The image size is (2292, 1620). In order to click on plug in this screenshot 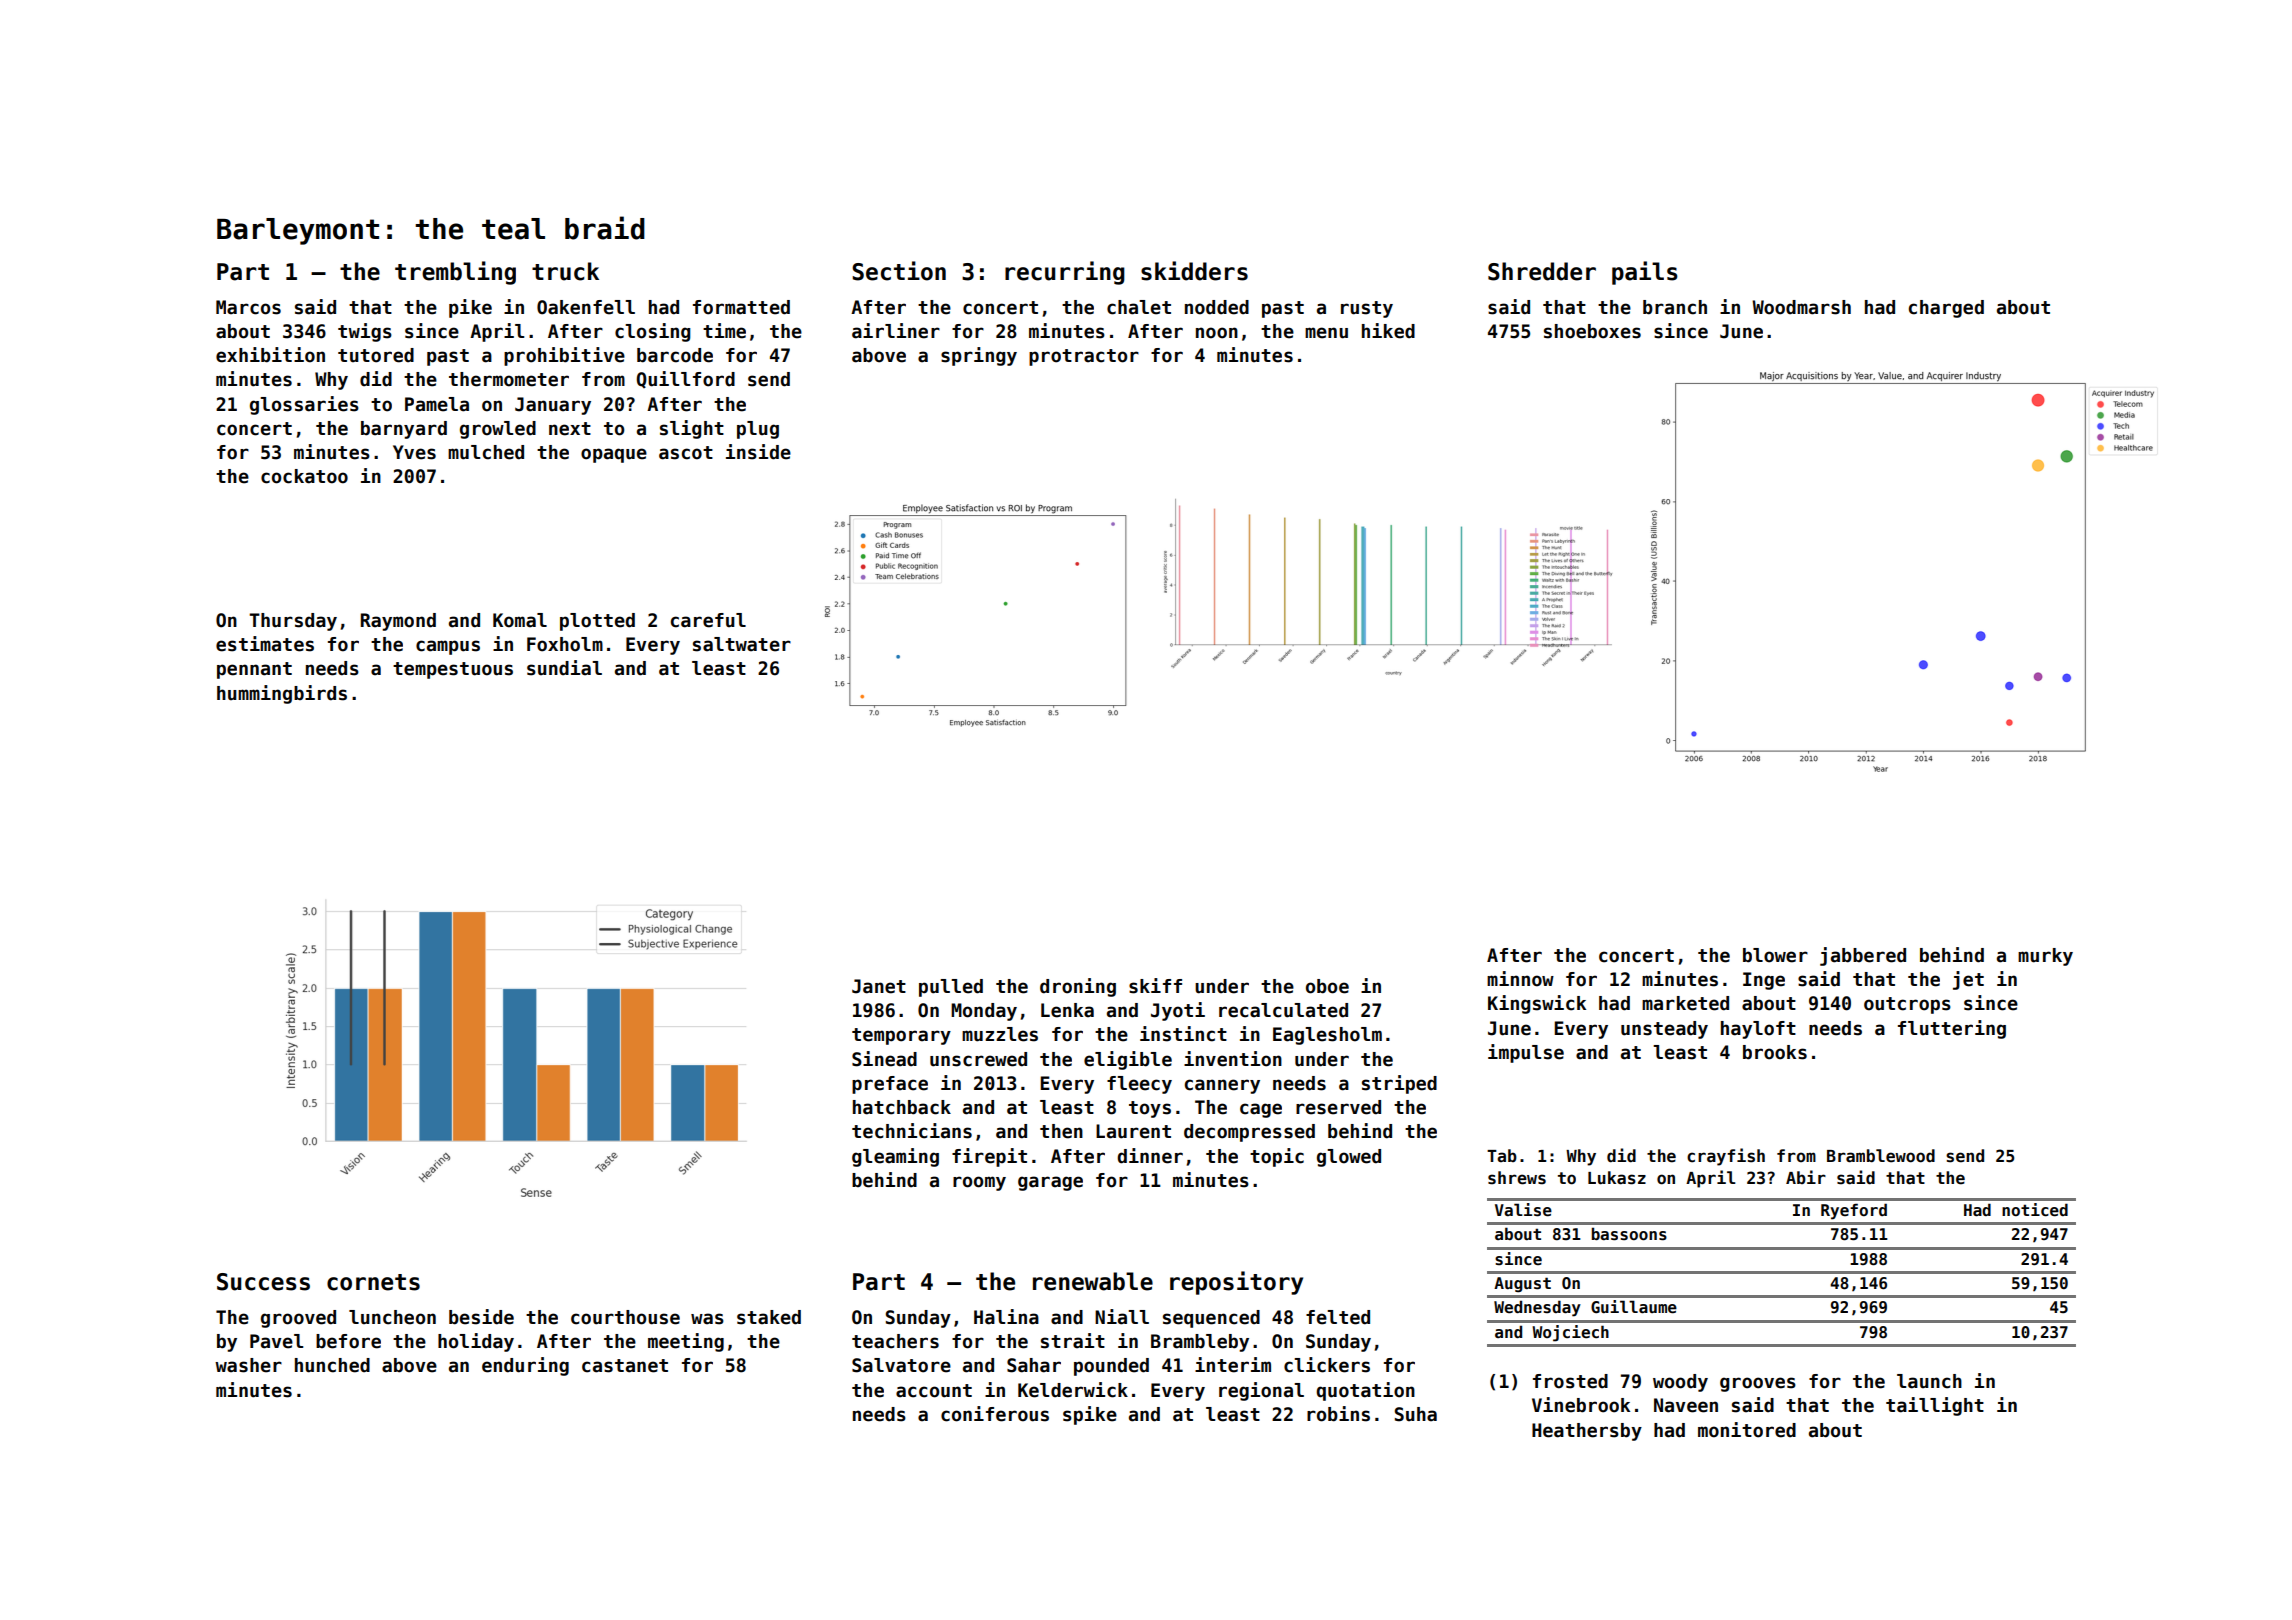, I will do `click(758, 430)`.
